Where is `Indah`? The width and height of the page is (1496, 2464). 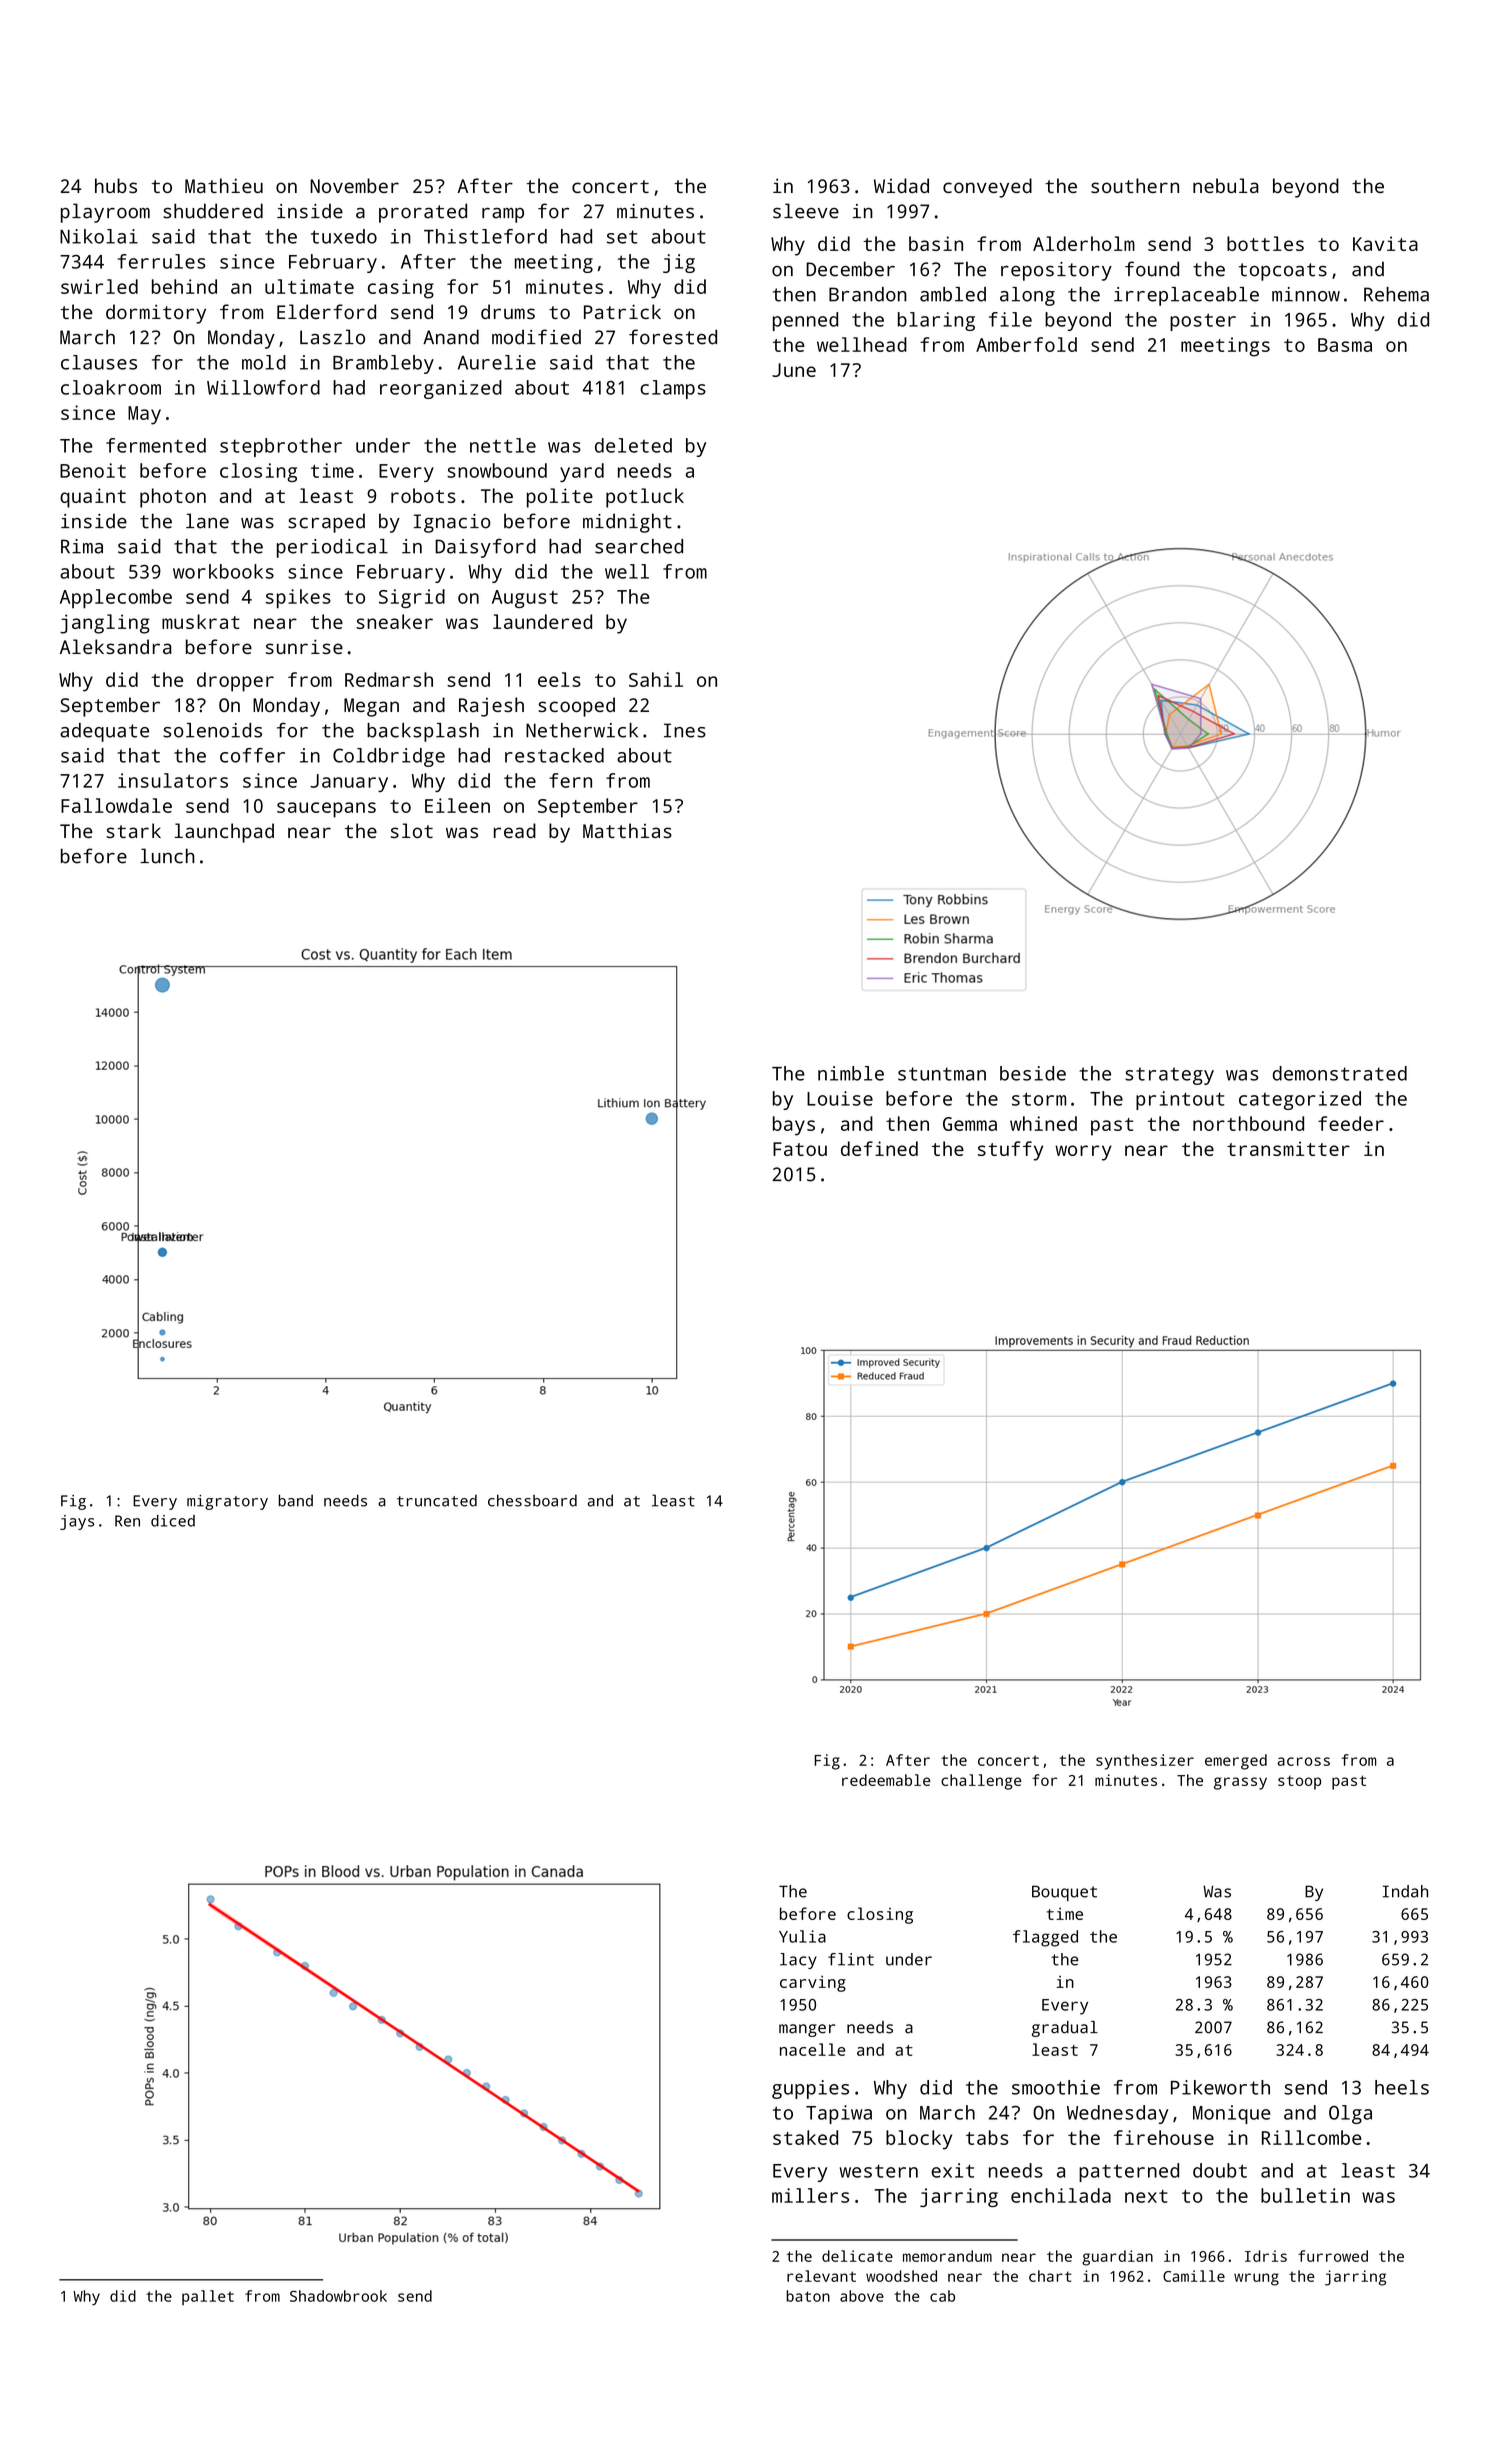 Indah is located at coordinates (1405, 1891).
